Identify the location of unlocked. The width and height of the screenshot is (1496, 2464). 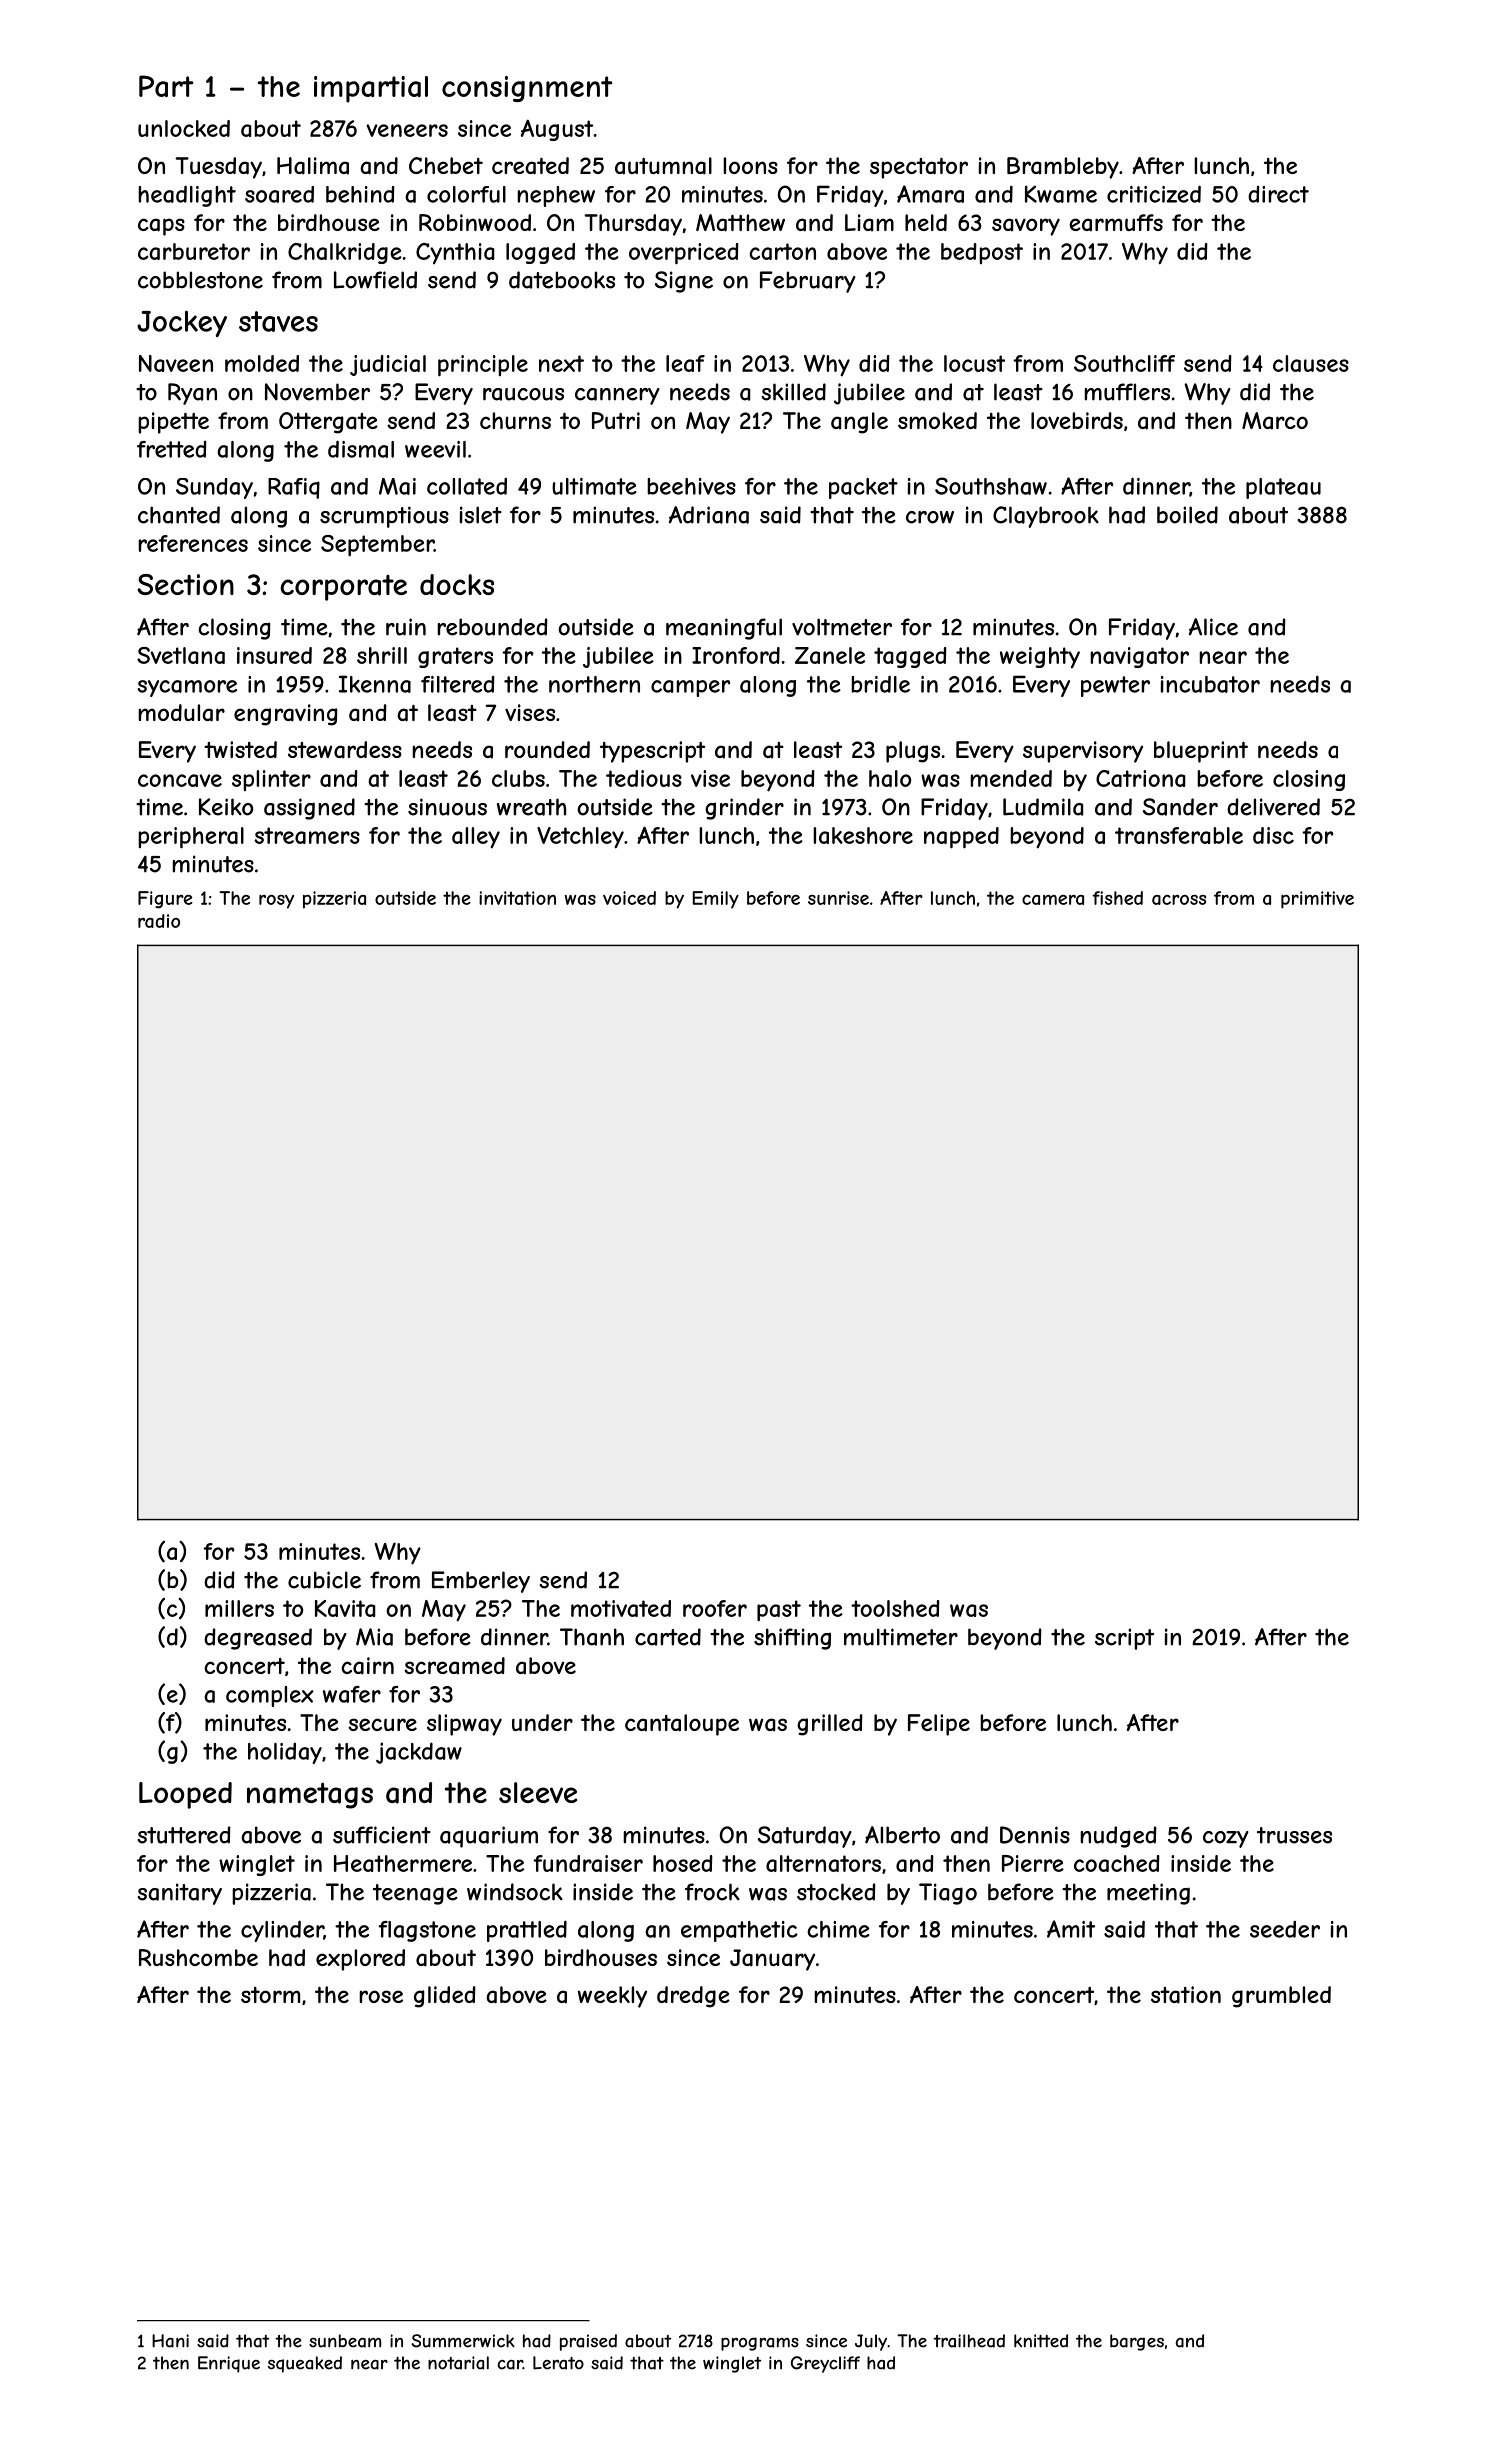
(184, 128).
